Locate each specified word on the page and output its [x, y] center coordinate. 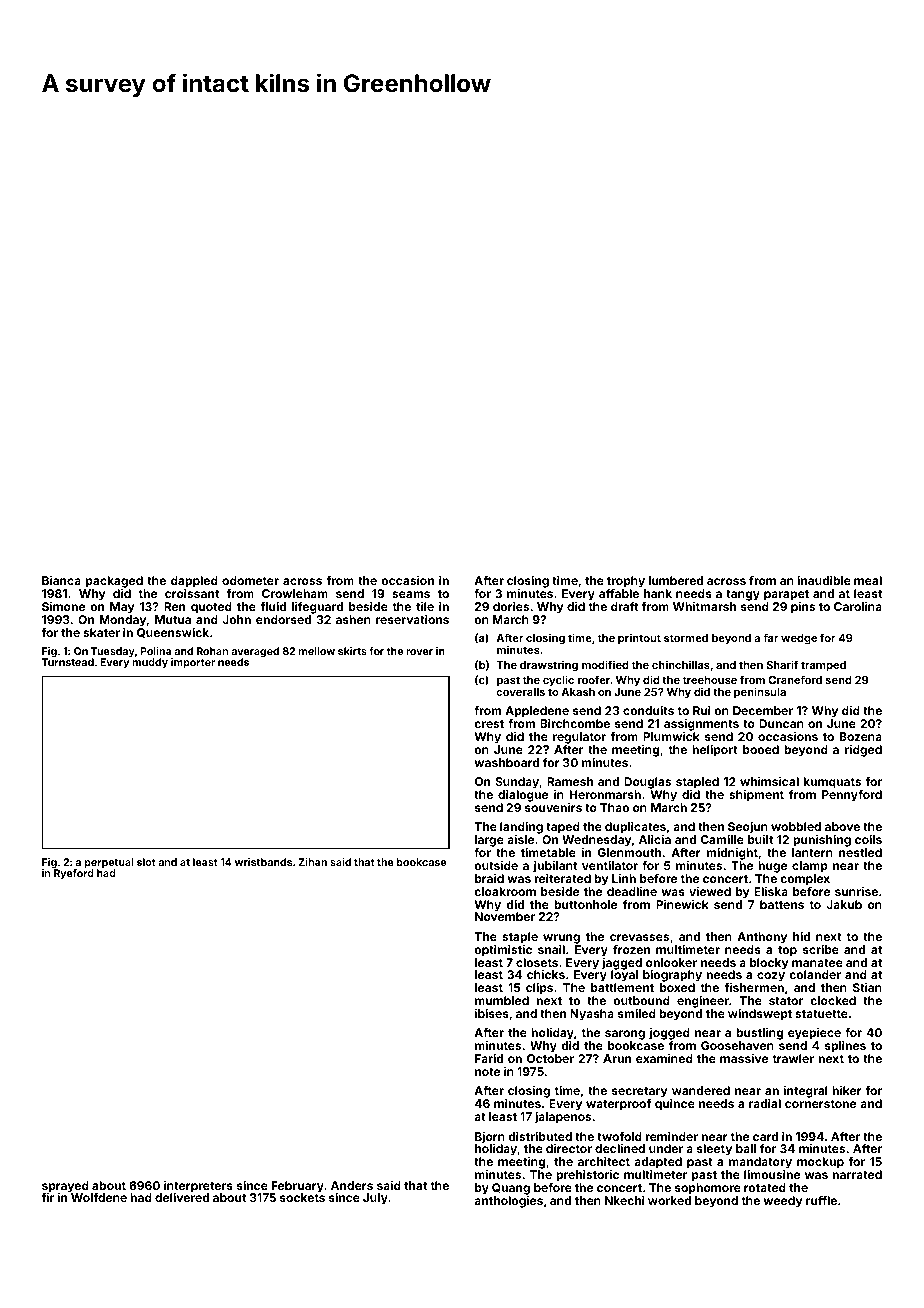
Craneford [795, 679]
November [505, 916]
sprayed [65, 1187]
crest [489, 724]
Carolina [858, 606]
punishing [822, 841]
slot [146, 862]
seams [411, 594]
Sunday [517, 783]
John [236, 619]
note [487, 1072]
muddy [150, 663]
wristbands [263, 862]
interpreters [198, 1187]
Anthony [762, 938]
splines [845, 1047]
